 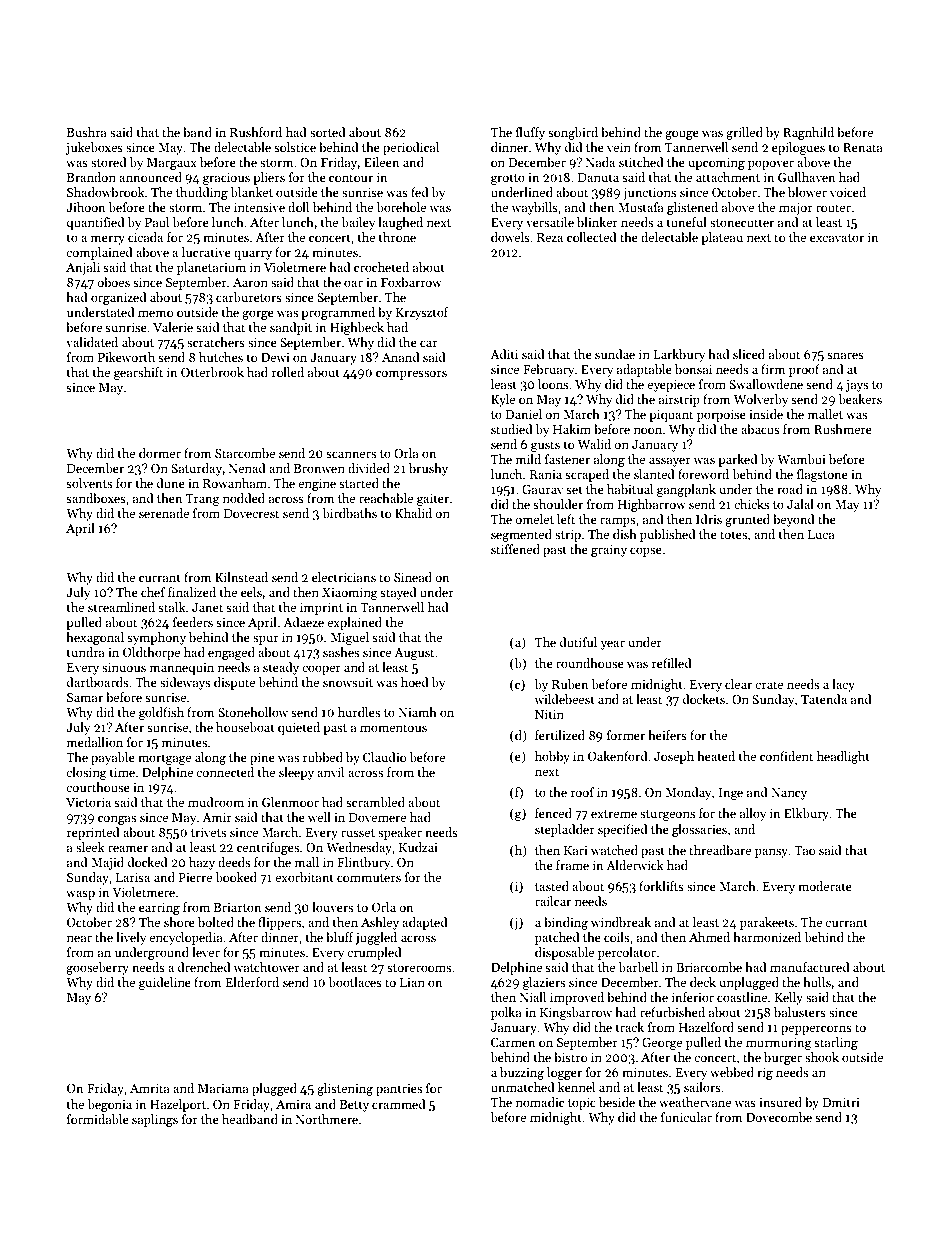 What do you see at coordinates (671, 416) in the image?
I see `piquant` at bounding box center [671, 416].
